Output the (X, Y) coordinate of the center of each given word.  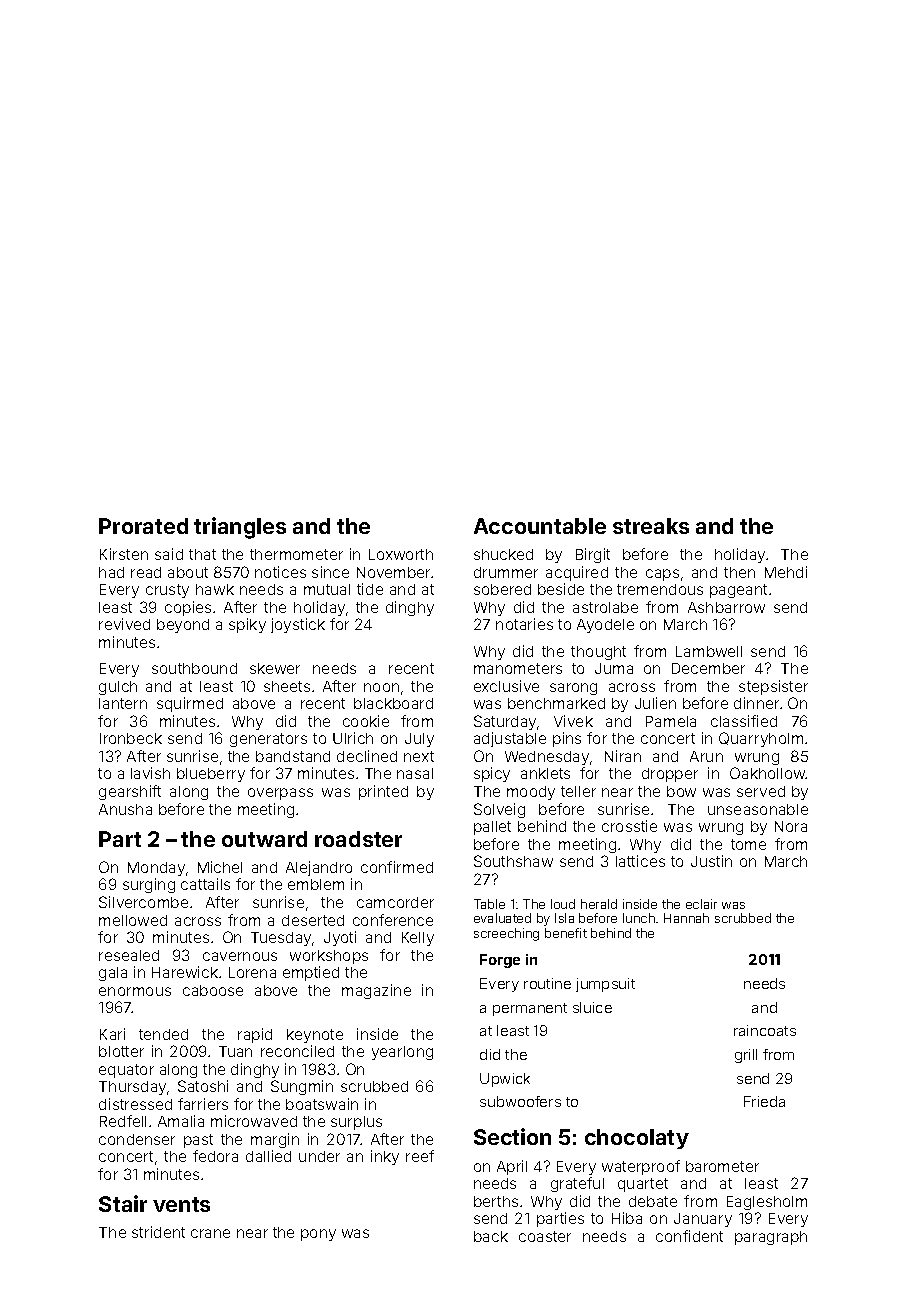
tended (163, 1034)
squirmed (190, 704)
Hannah (686, 918)
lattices (640, 861)
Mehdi (786, 572)
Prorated (143, 526)
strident (158, 1232)
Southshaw (513, 861)
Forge (500, 961)
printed (383, 792)
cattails (205, 884)
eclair (701, 904)
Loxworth (401, 554)
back (491, 1236)
